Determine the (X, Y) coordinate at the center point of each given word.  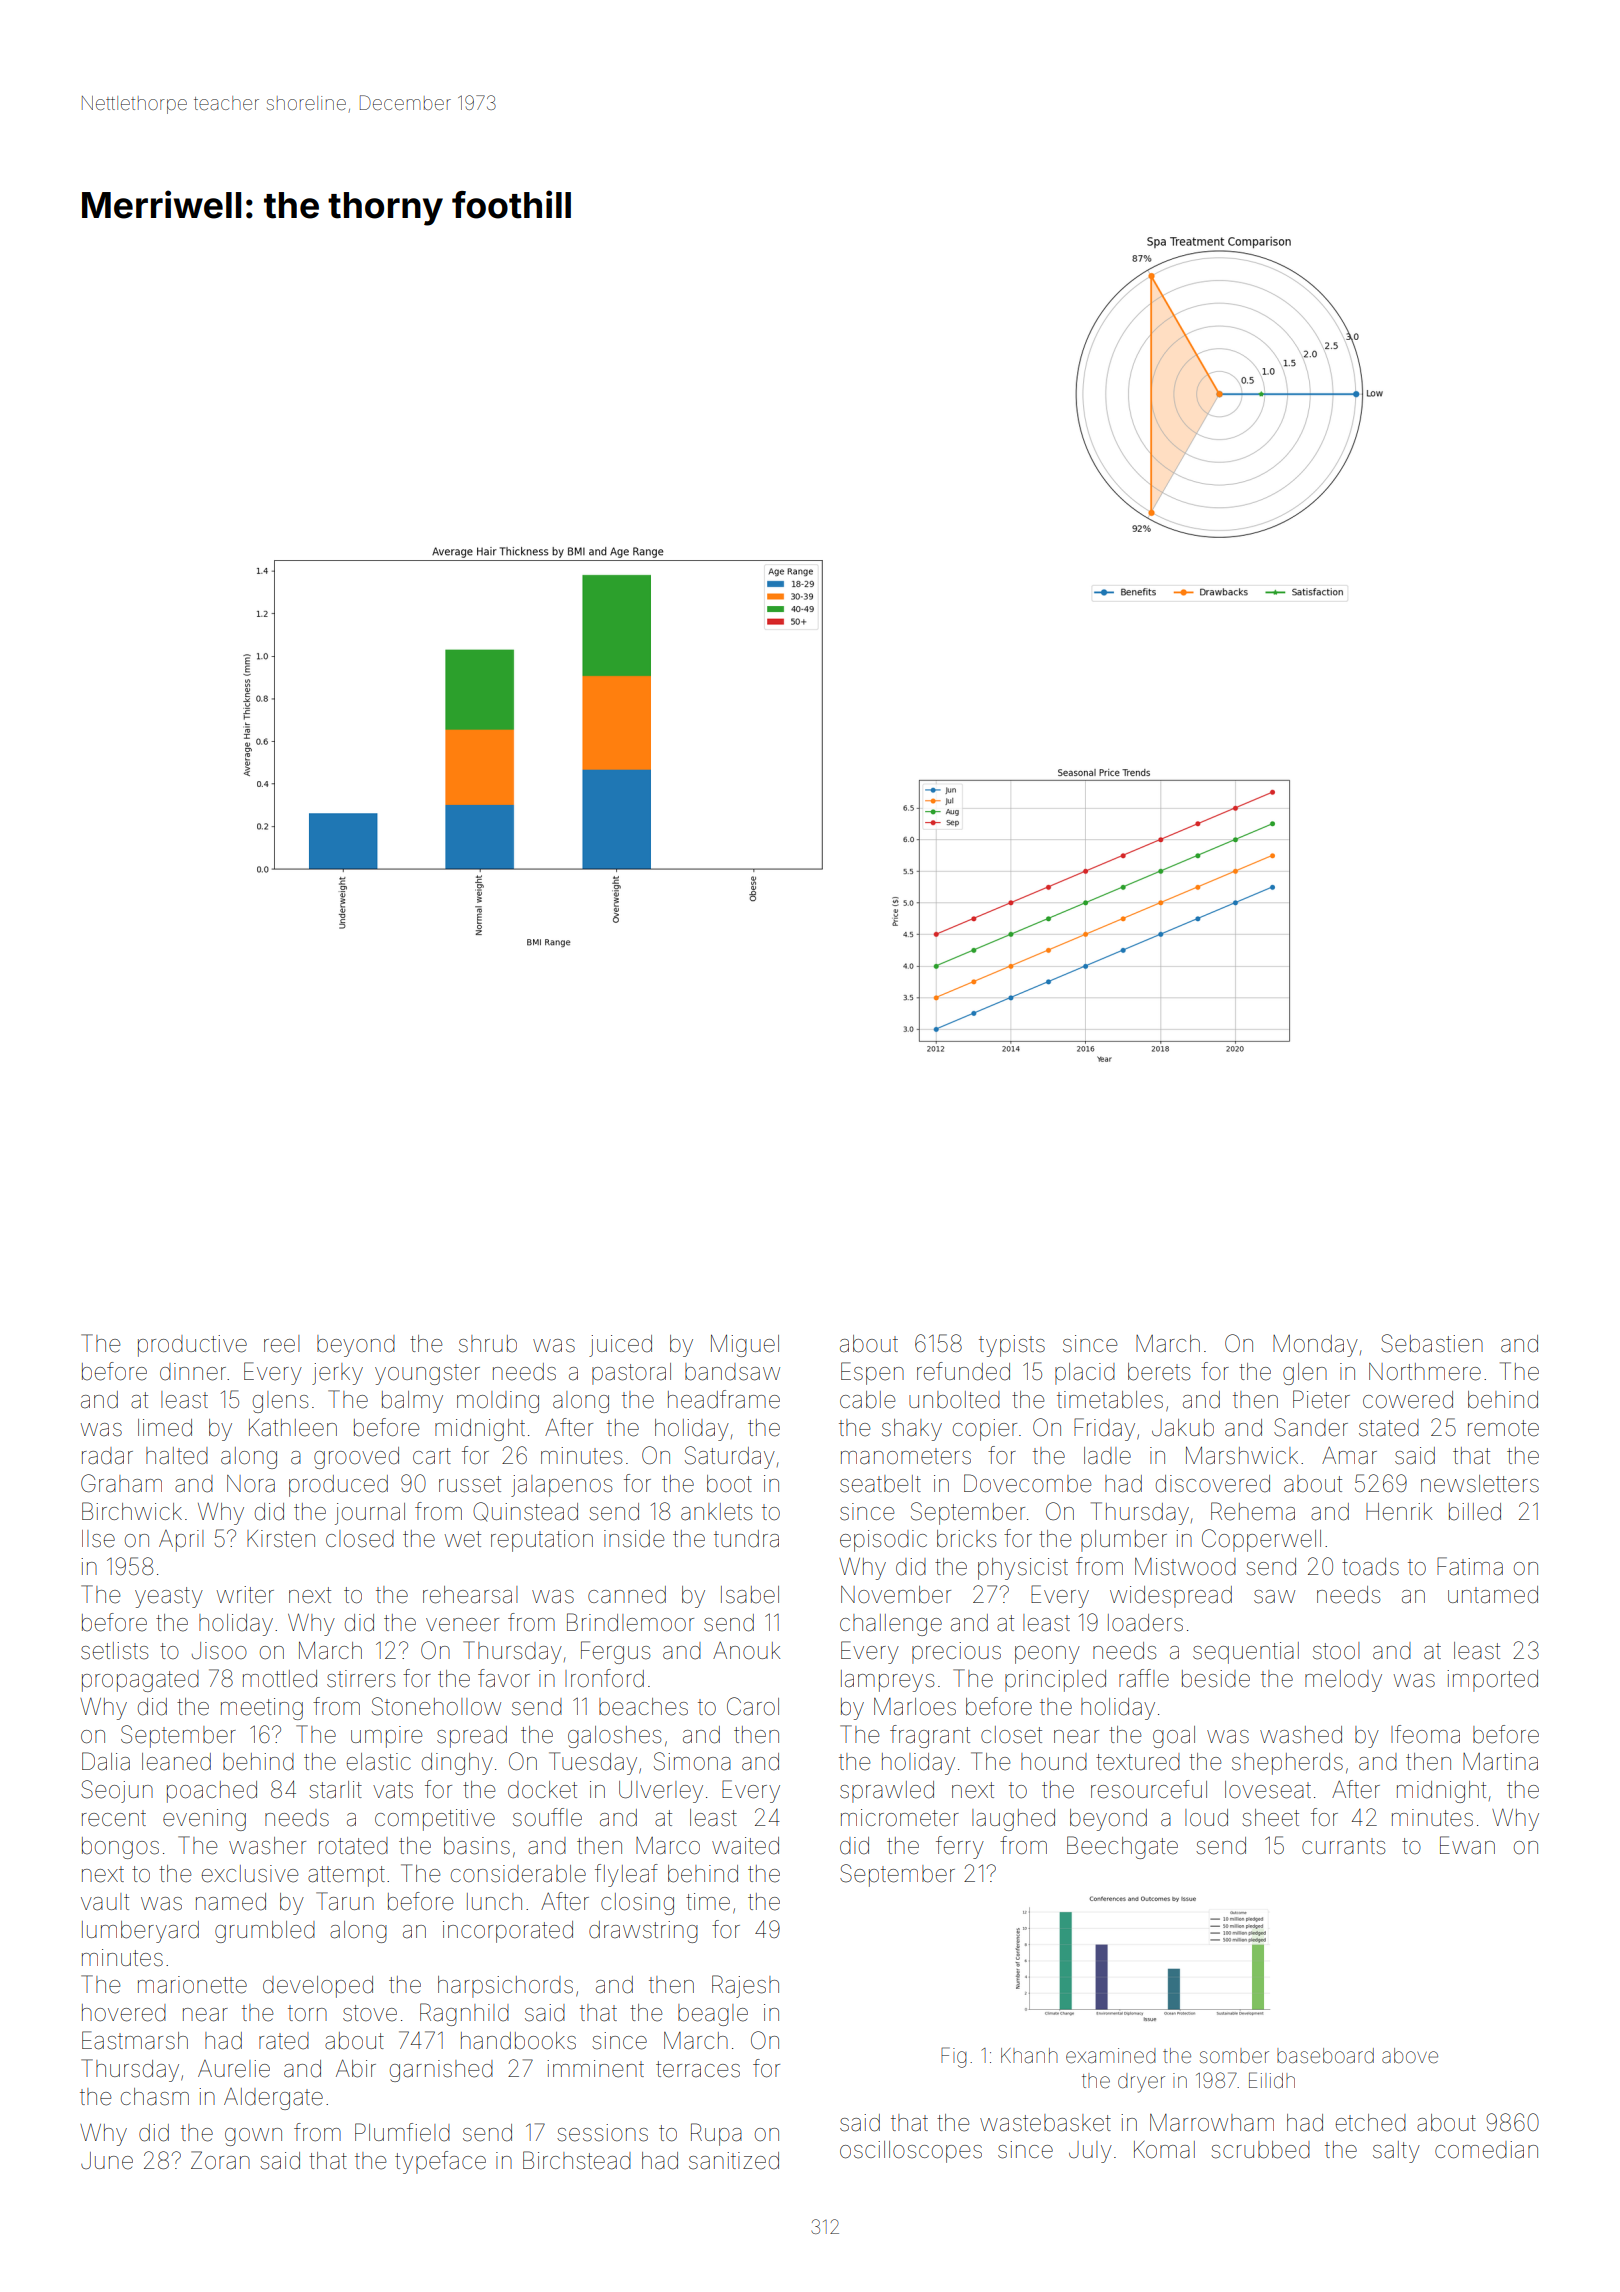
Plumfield (402, 2132)
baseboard (1325, 2056)
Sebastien (1432, 1343)
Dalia (106, 1761)
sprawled (887, 1792)
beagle (713, 2015)
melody (1343, 1681)
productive (192, 1346)
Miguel (745, 1346)
